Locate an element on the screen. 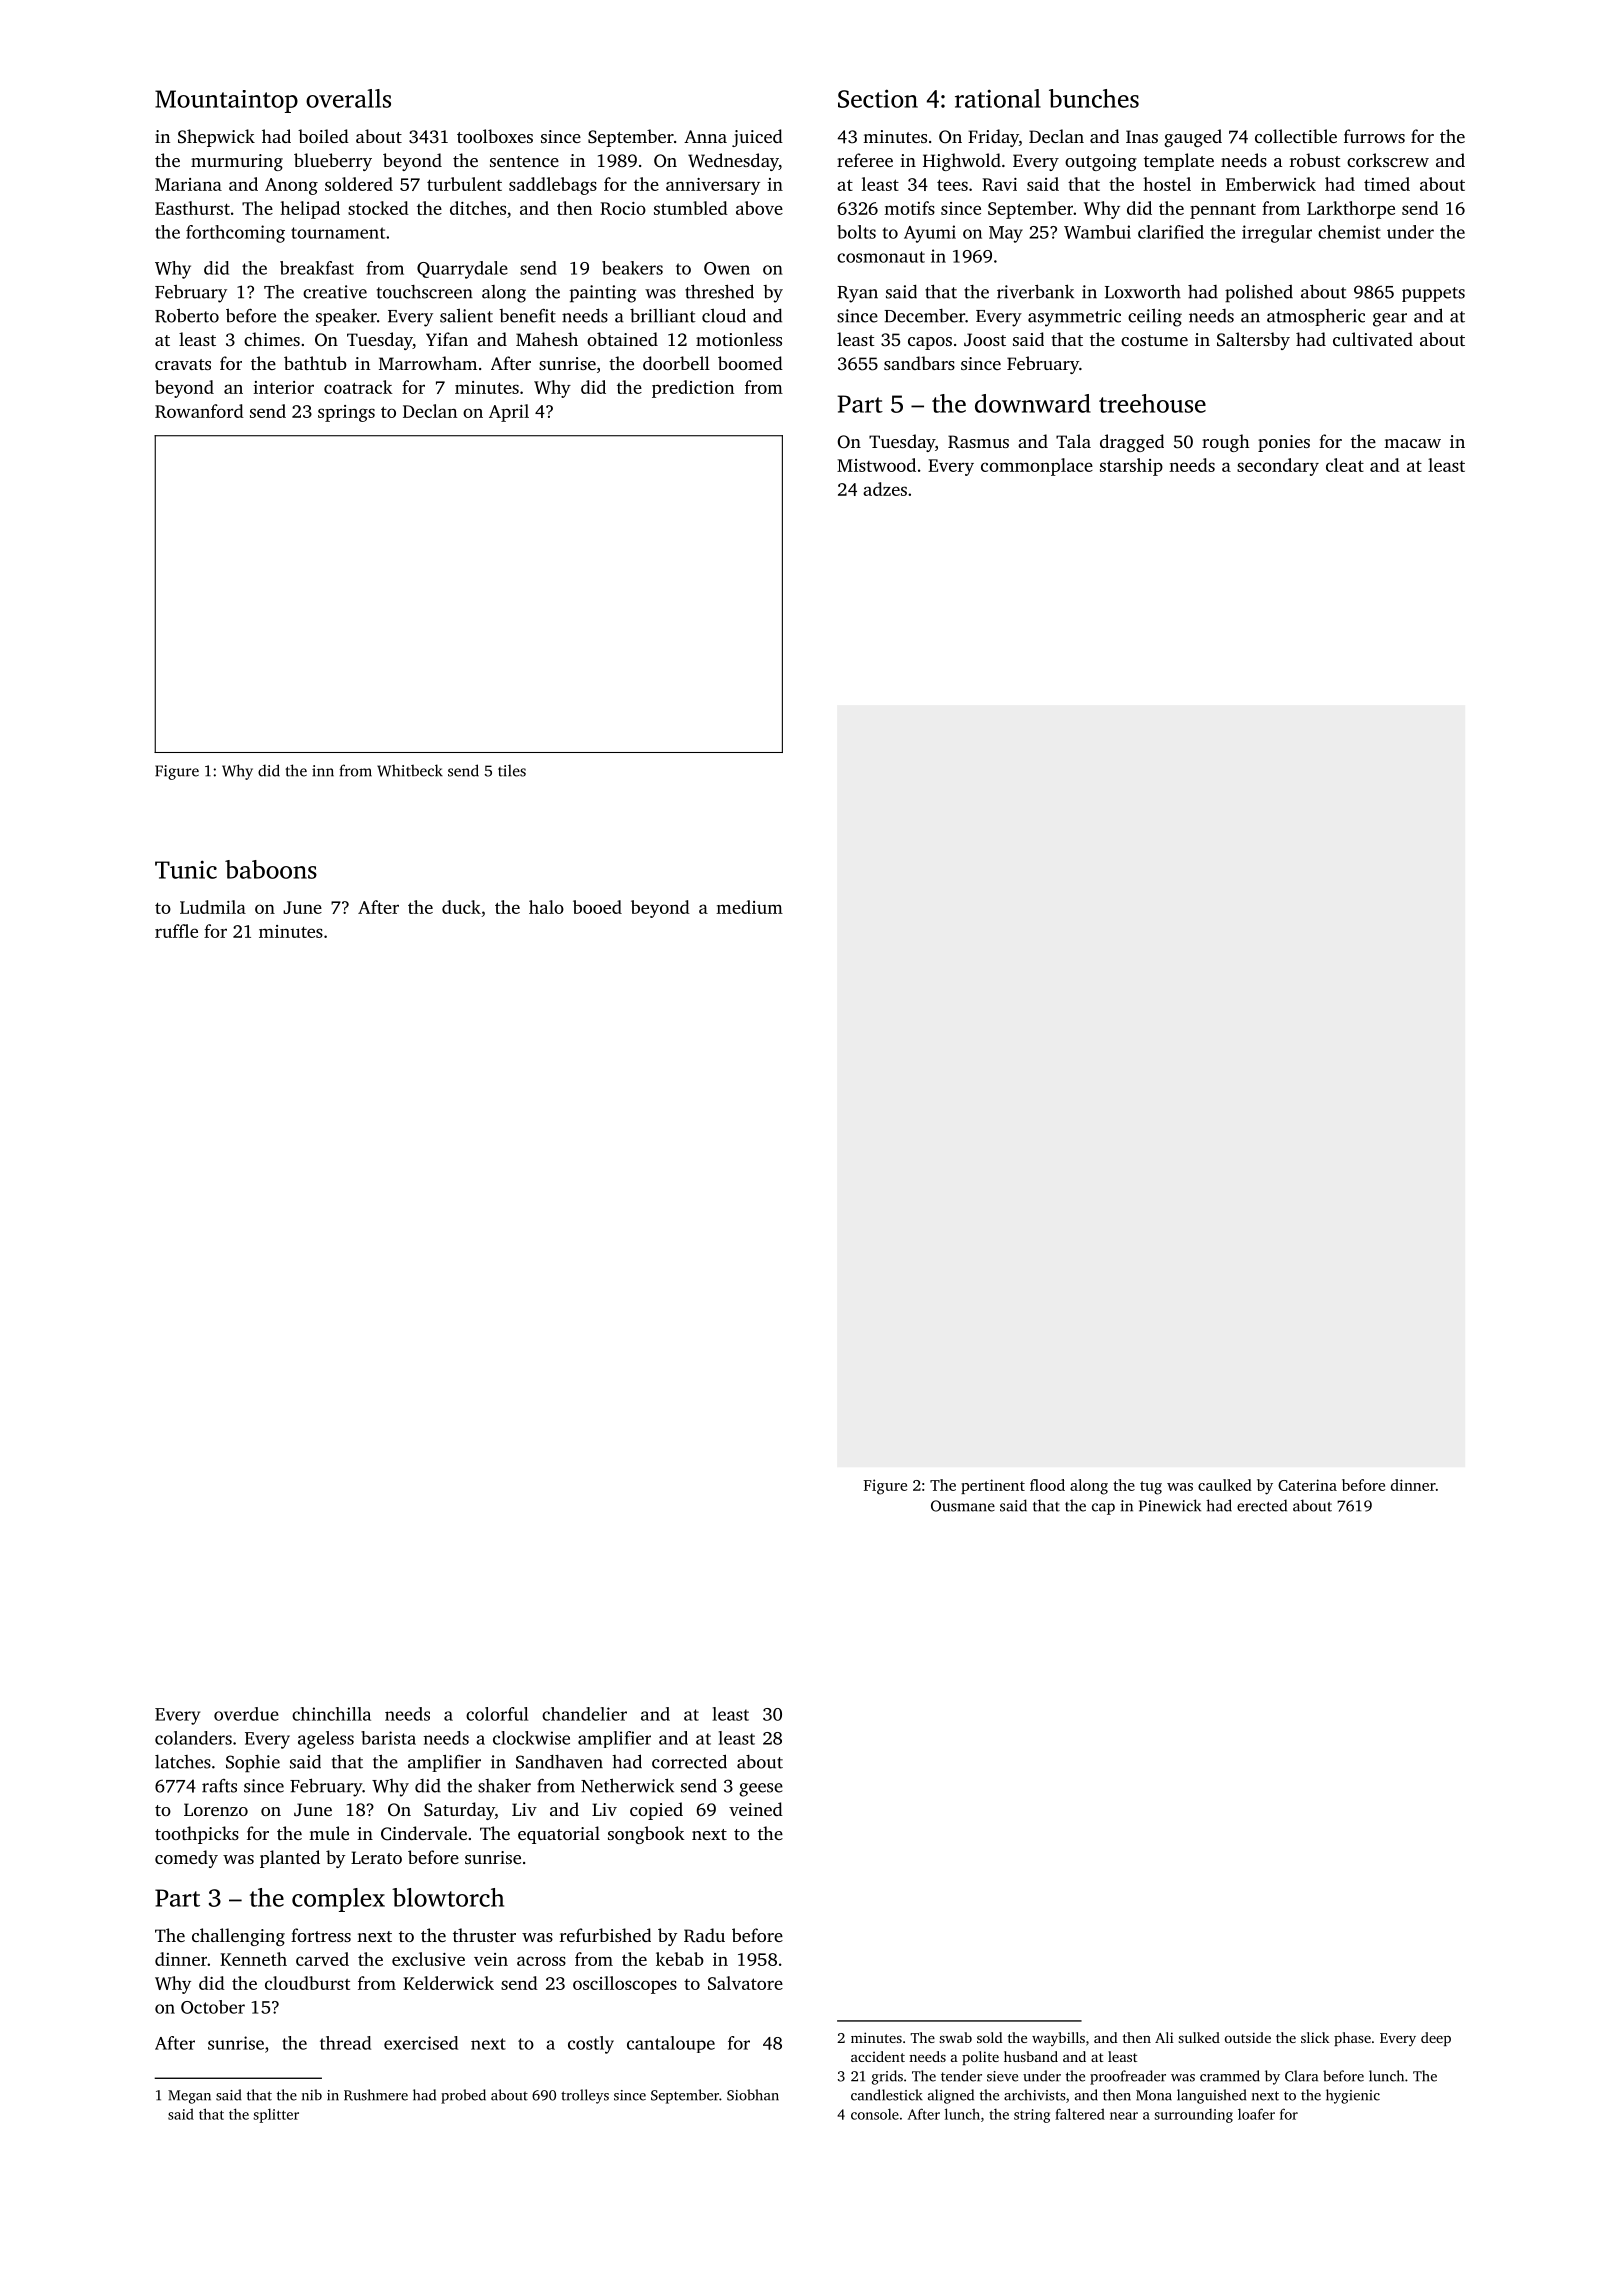 The width and height of the screenshot is (1620, 2292). colorful is located at coordinates (497, 1714).
